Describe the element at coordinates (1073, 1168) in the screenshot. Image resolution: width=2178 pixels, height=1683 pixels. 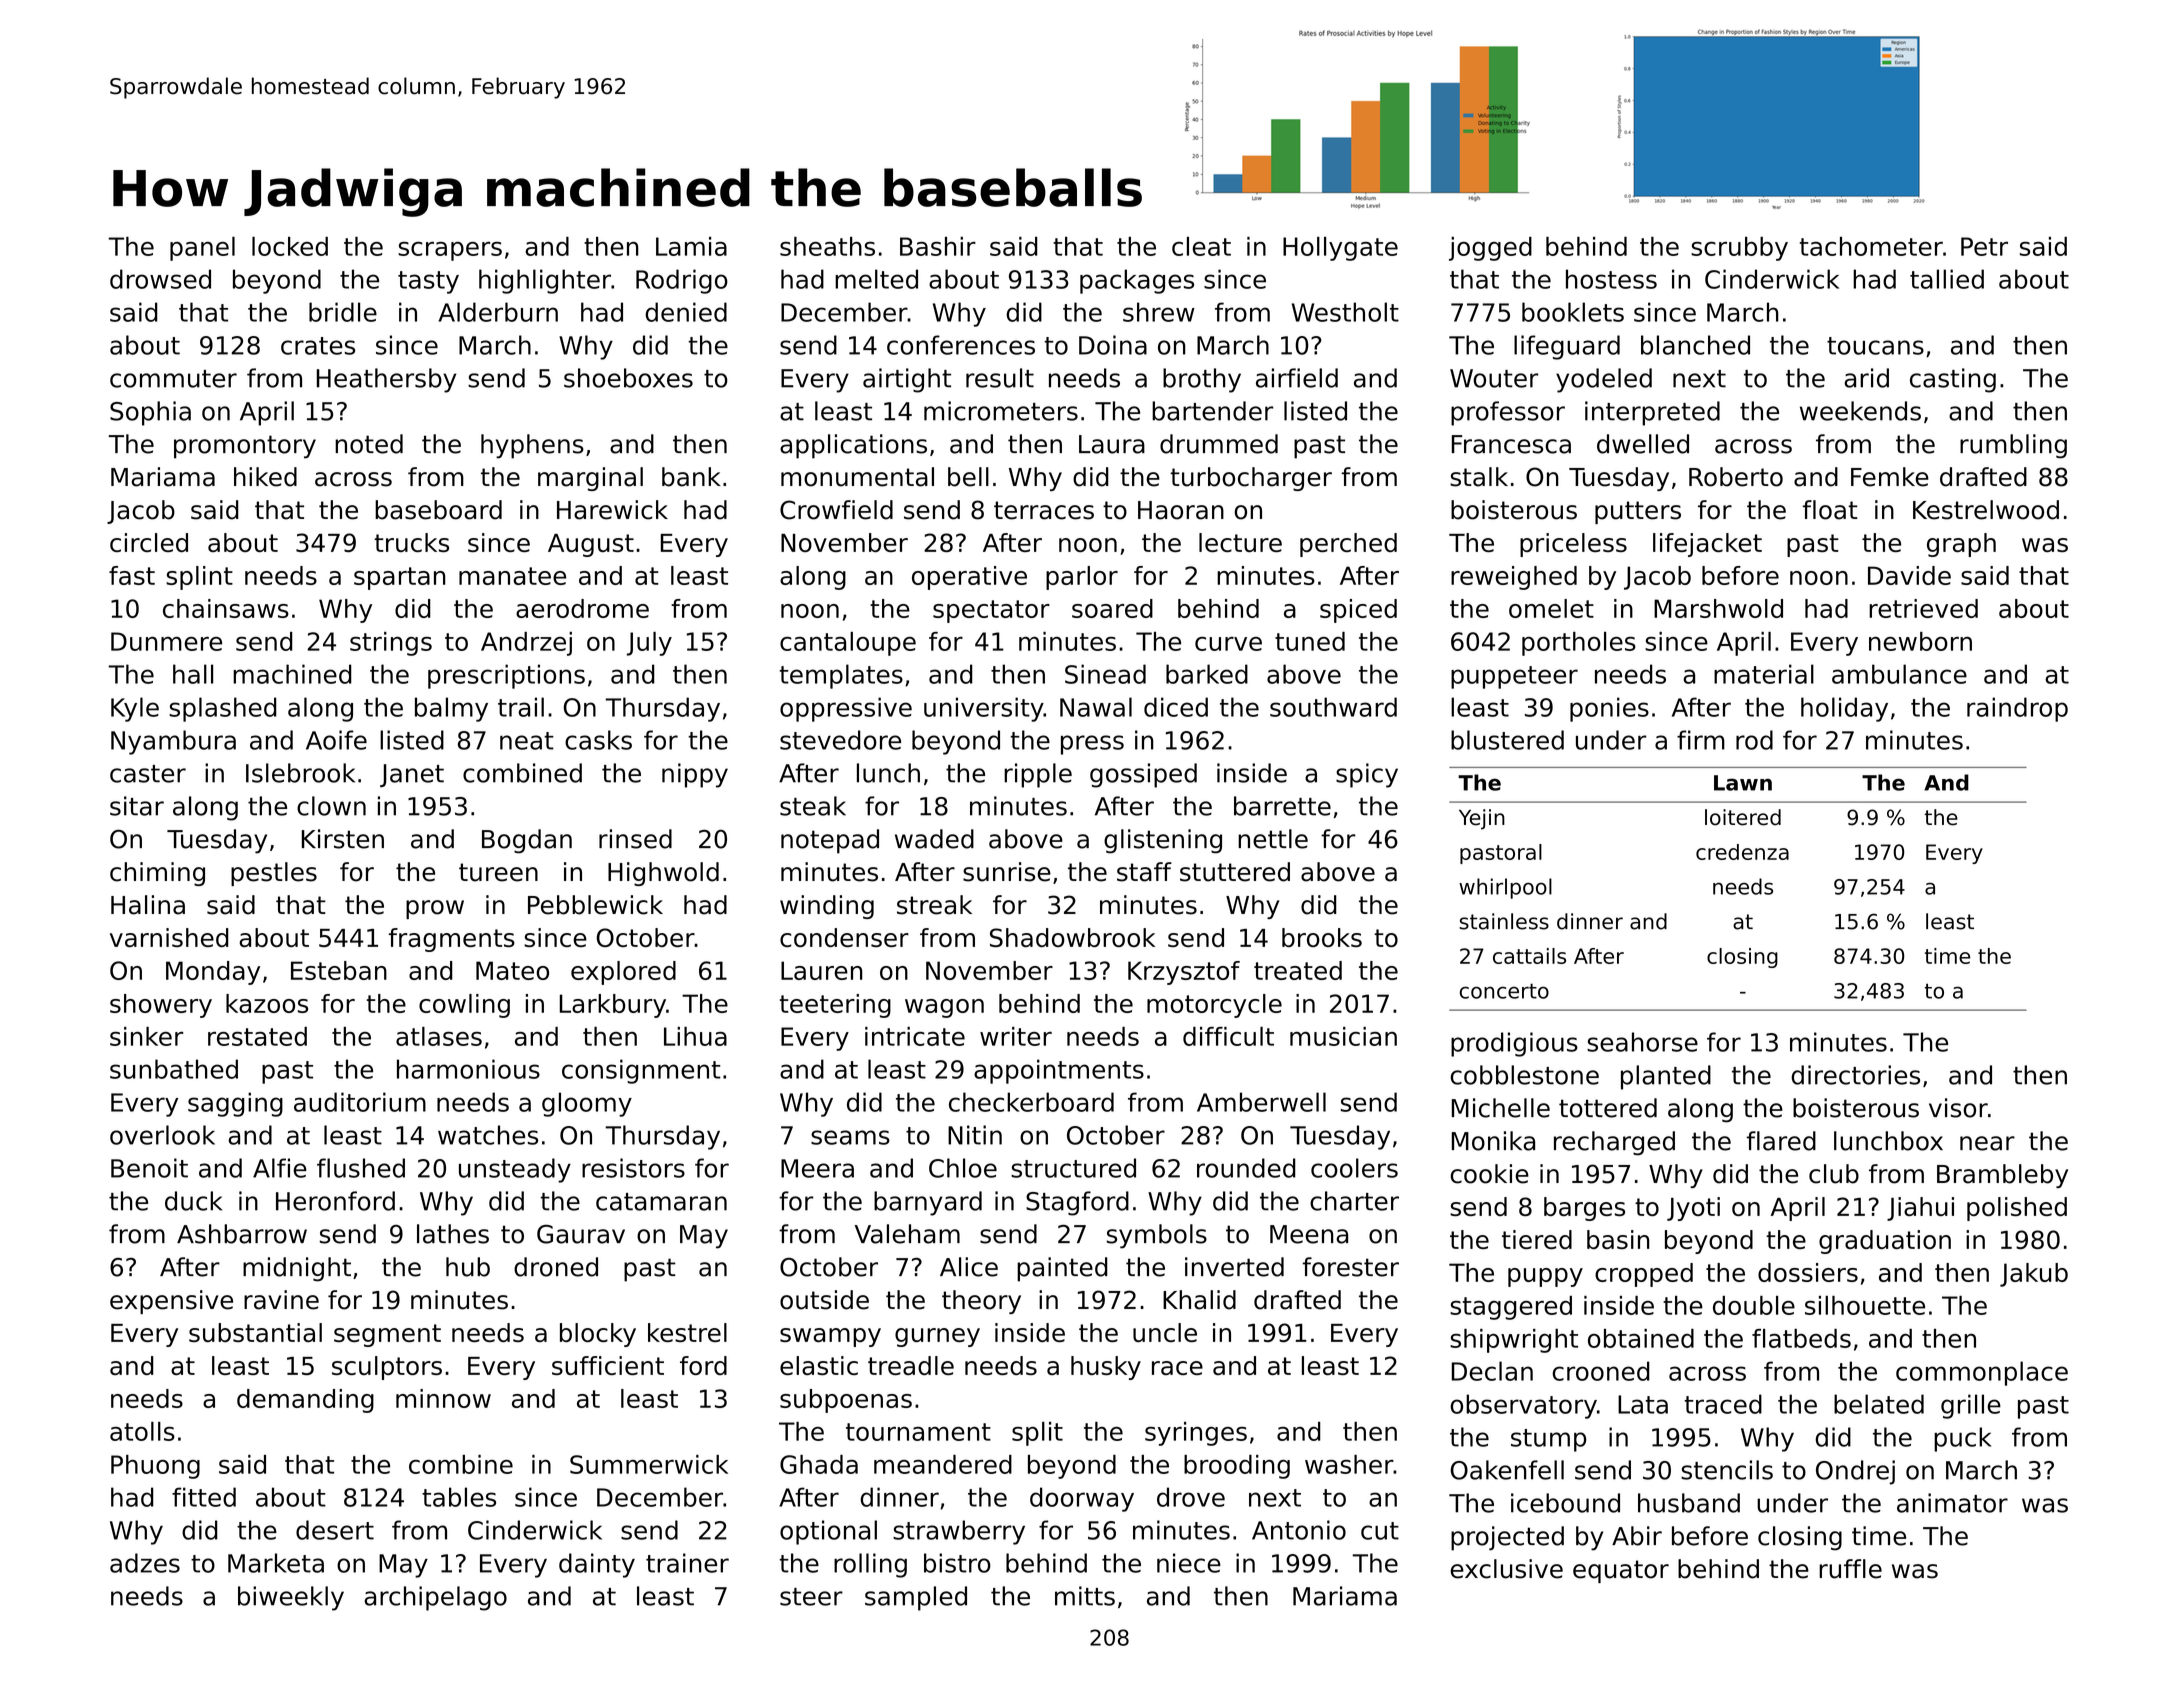
I see `structured` at that location.
